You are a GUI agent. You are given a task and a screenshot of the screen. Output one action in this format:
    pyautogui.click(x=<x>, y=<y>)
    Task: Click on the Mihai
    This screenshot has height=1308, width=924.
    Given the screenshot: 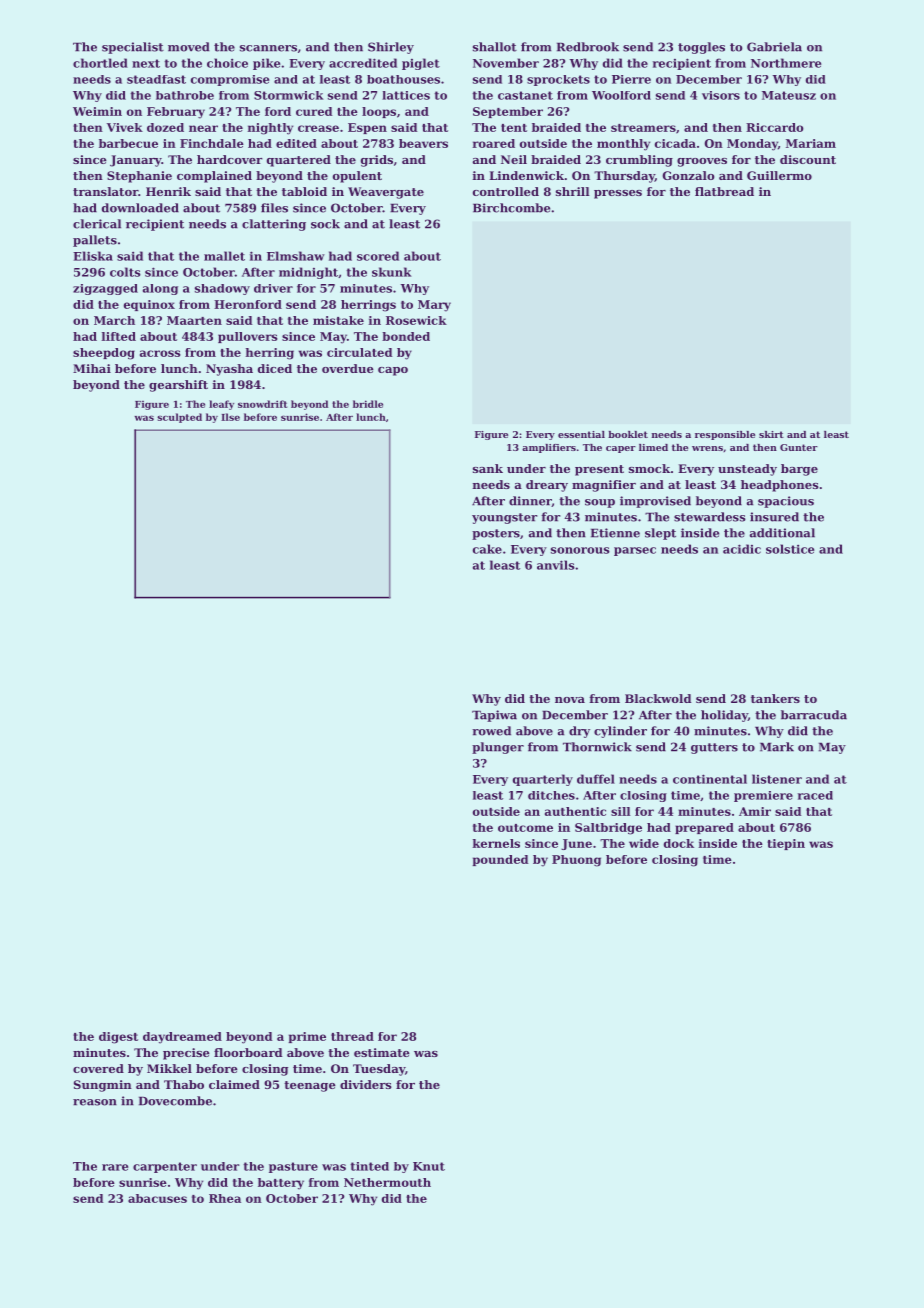 What is the action you would take?
    pyautogui.click(x=92, y=368)
